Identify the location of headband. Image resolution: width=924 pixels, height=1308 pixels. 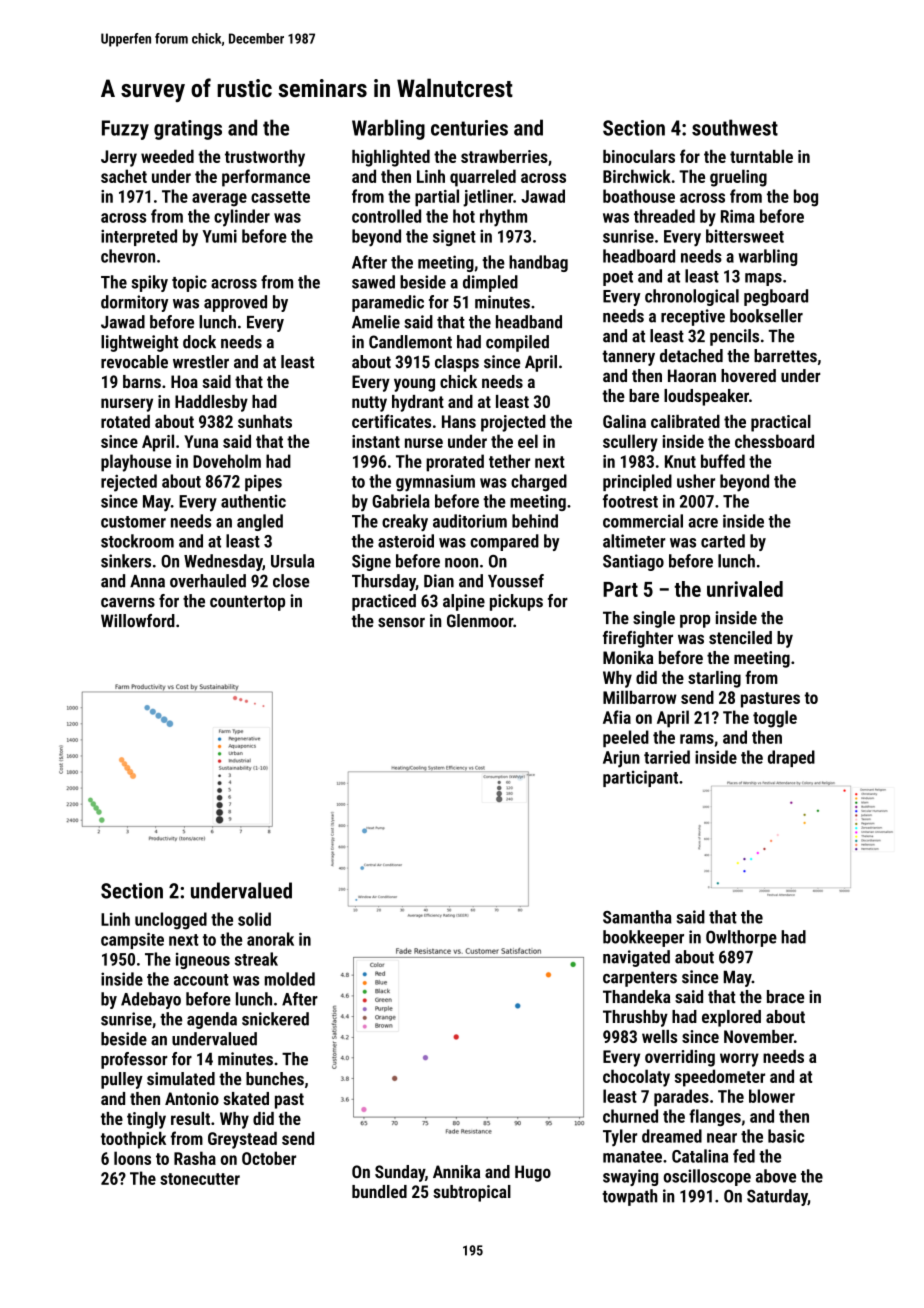
(529, 322).
